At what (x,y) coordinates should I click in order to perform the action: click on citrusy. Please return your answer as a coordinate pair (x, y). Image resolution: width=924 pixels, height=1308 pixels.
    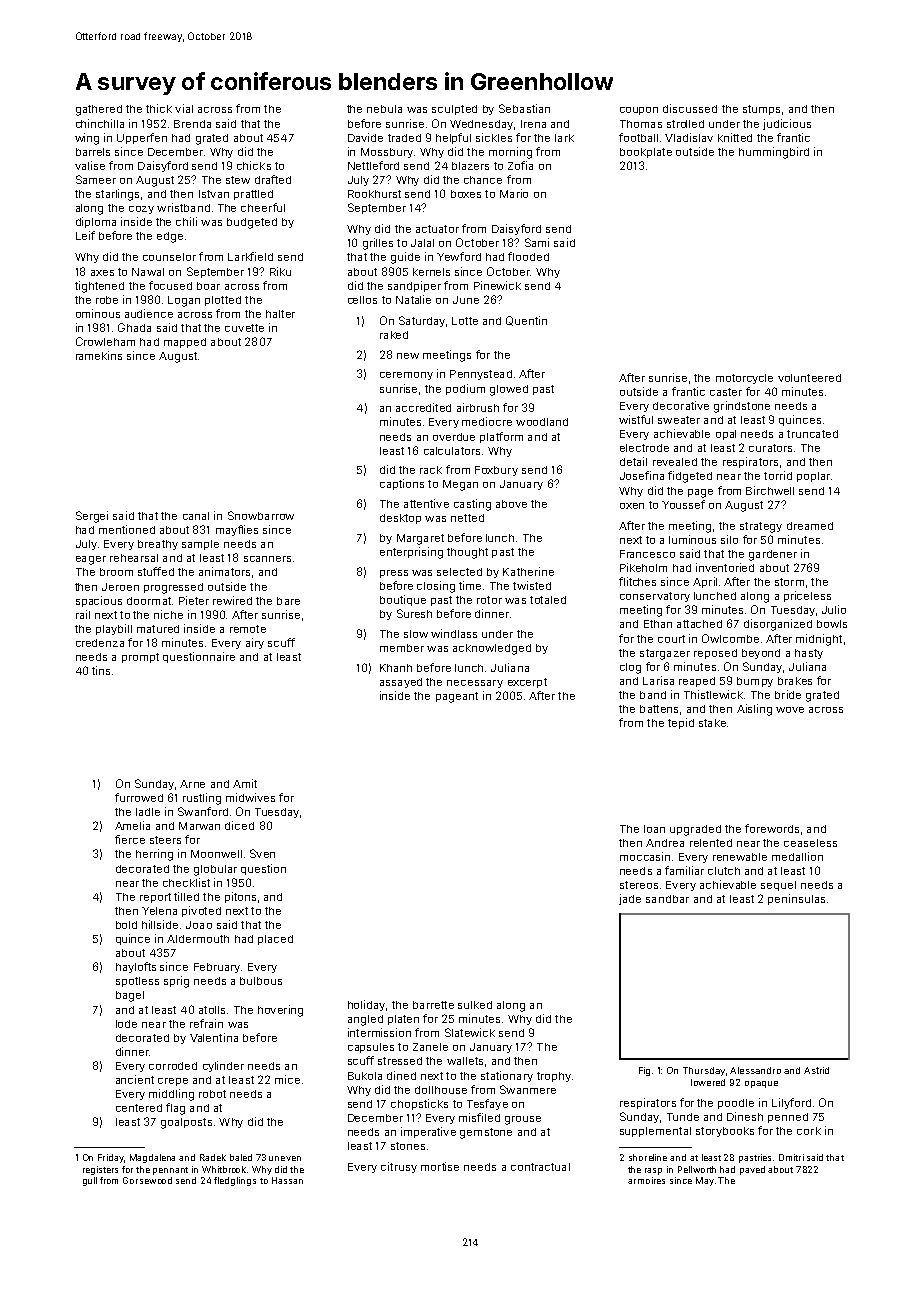
    Looking at the image, I should click on (399, 1167).
